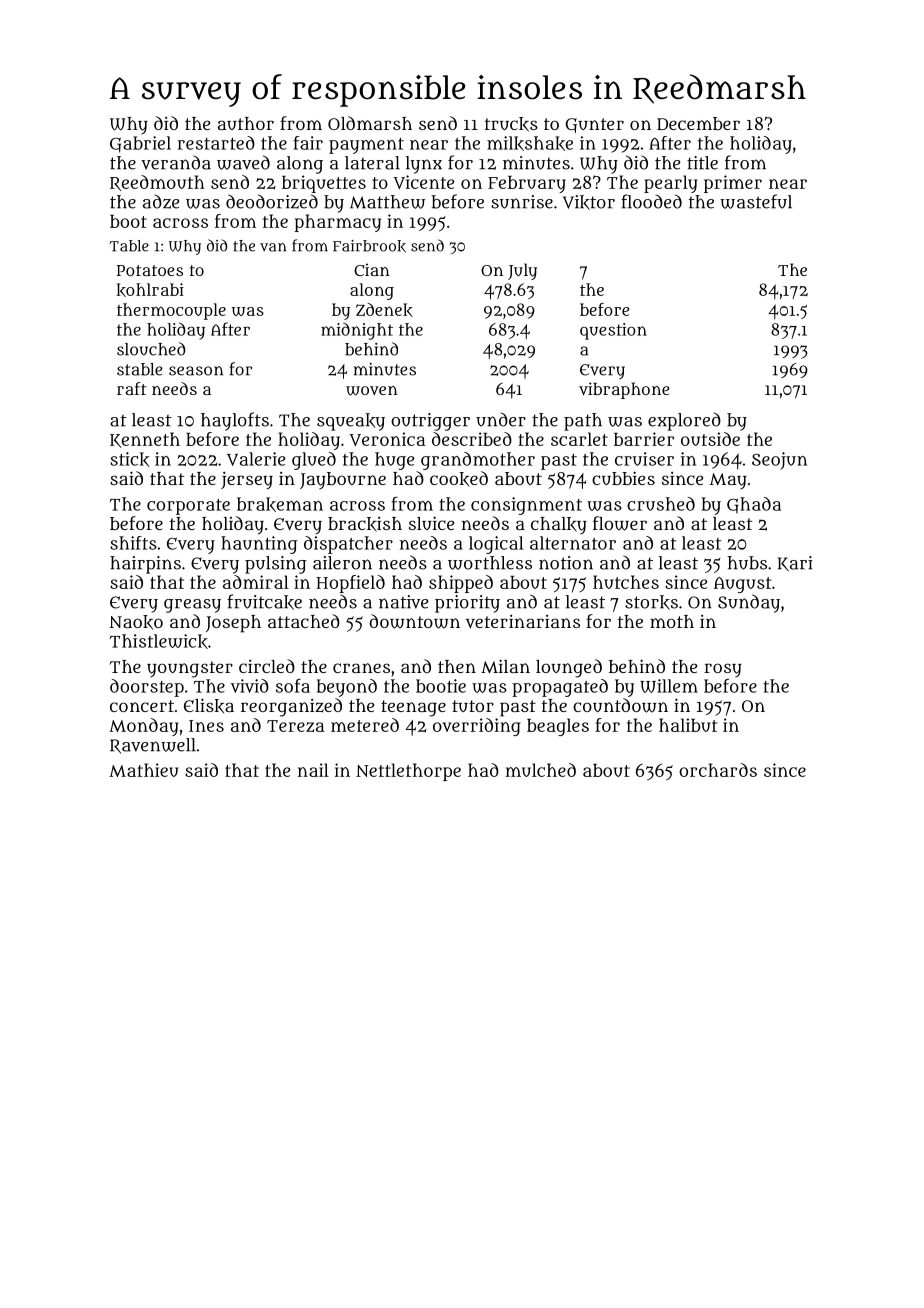 The image size is (924, 1308). I want to click on van, so click(273, 247).
